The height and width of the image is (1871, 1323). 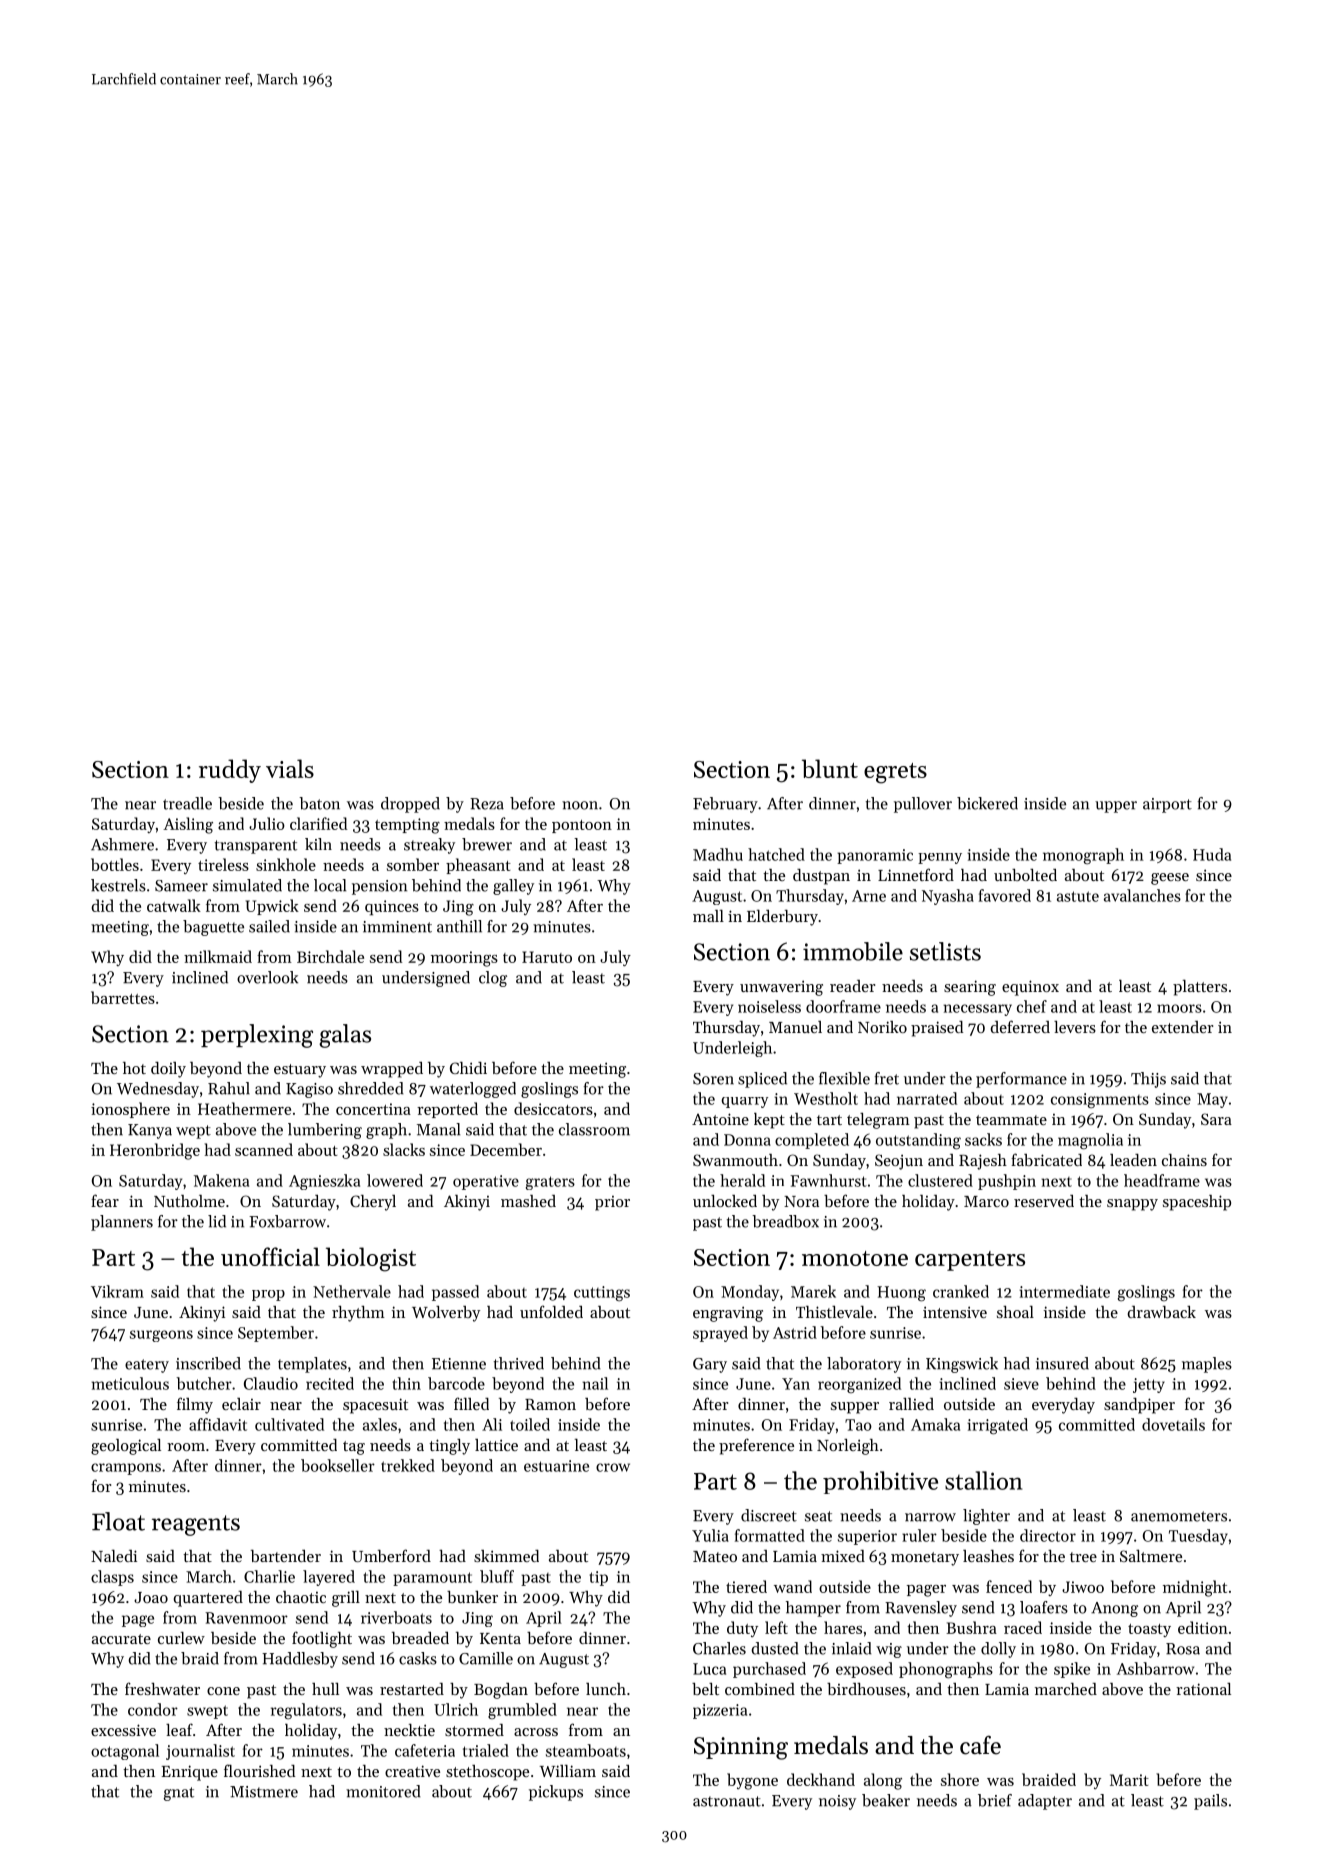 What do you see at coordinates (218, 956) in the image?
I see `milkmaid` at bounding box center [218, 956].
